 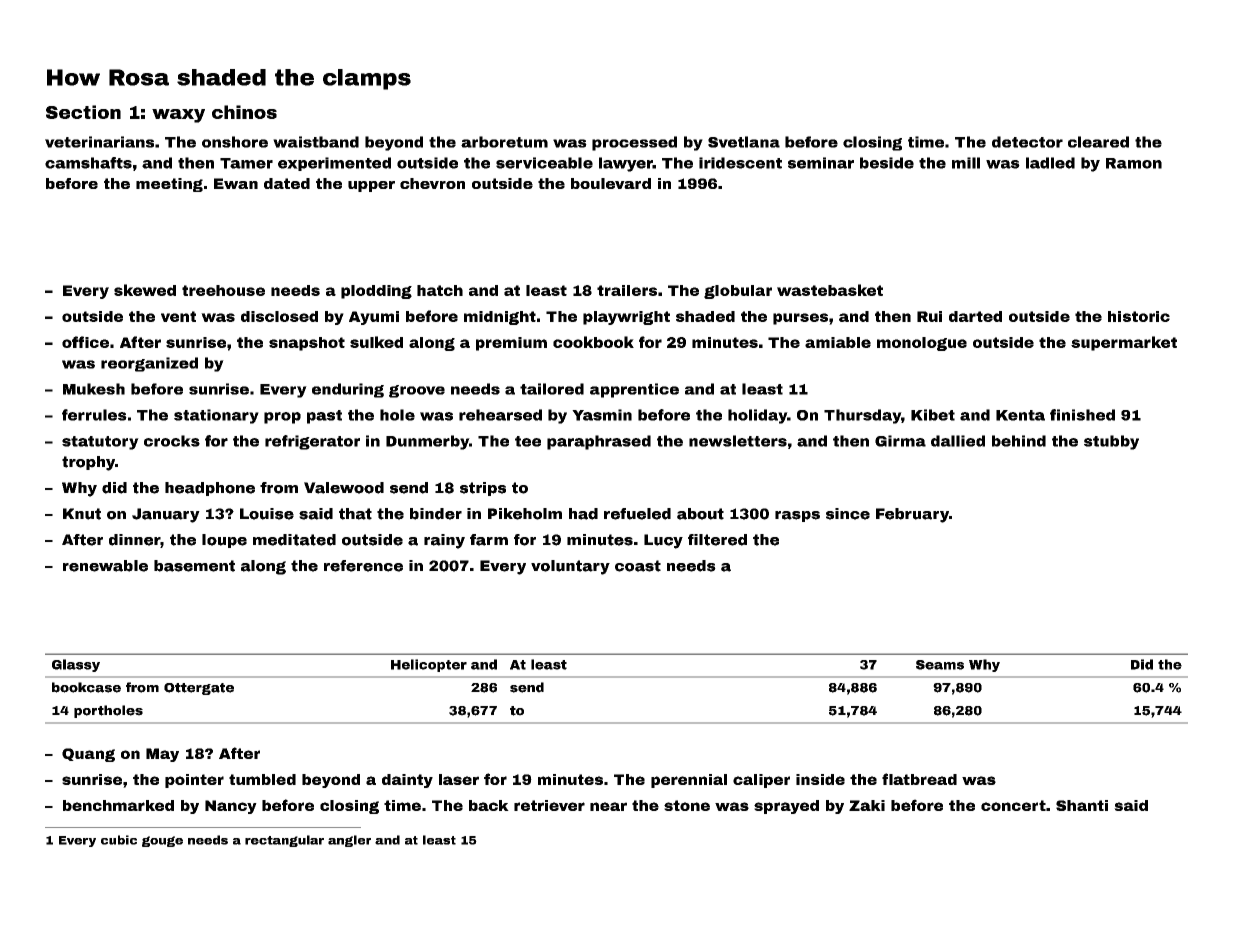 I want to click on February, so click(x=912, y=515).
